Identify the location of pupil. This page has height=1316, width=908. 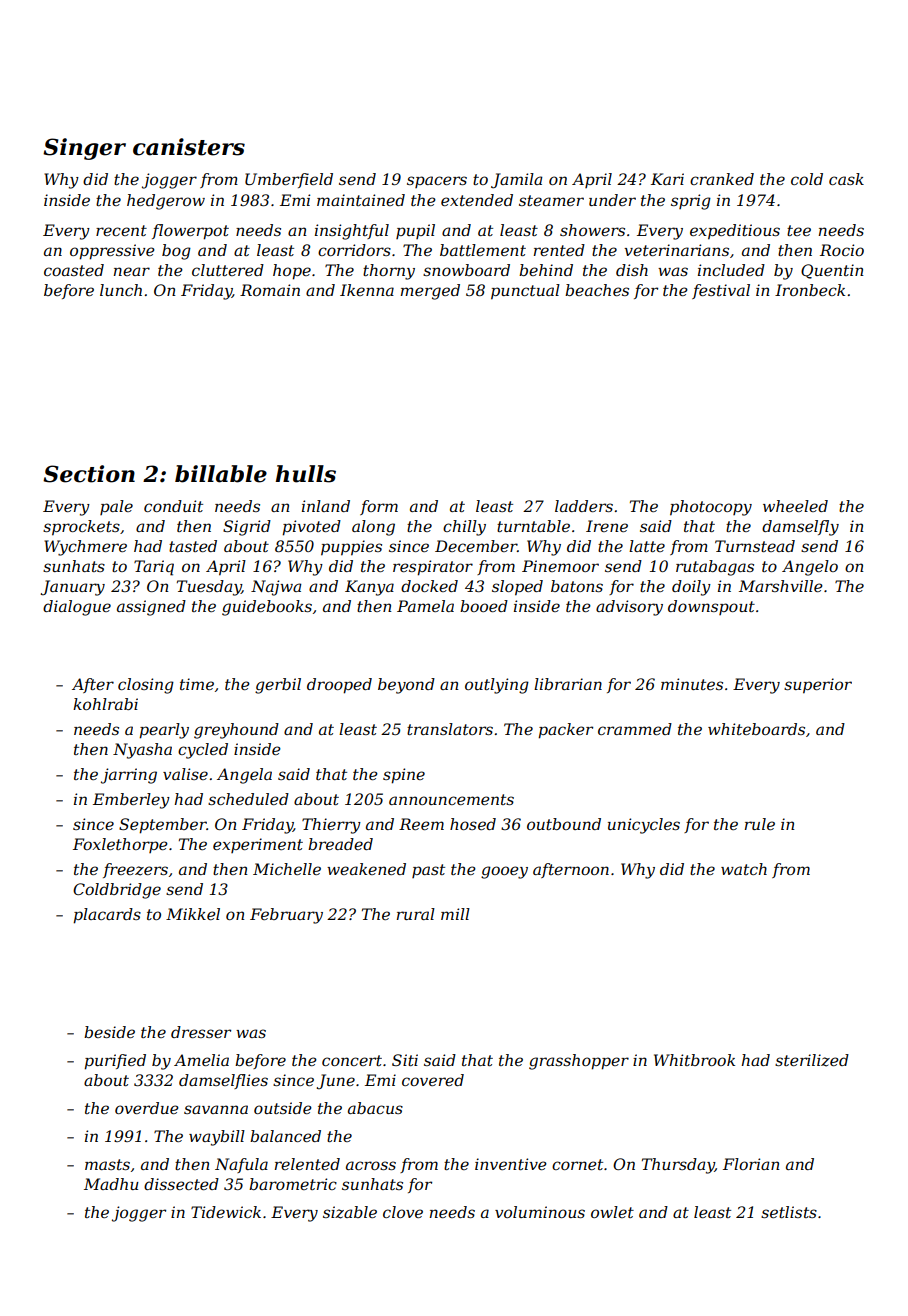
(415, 231).
